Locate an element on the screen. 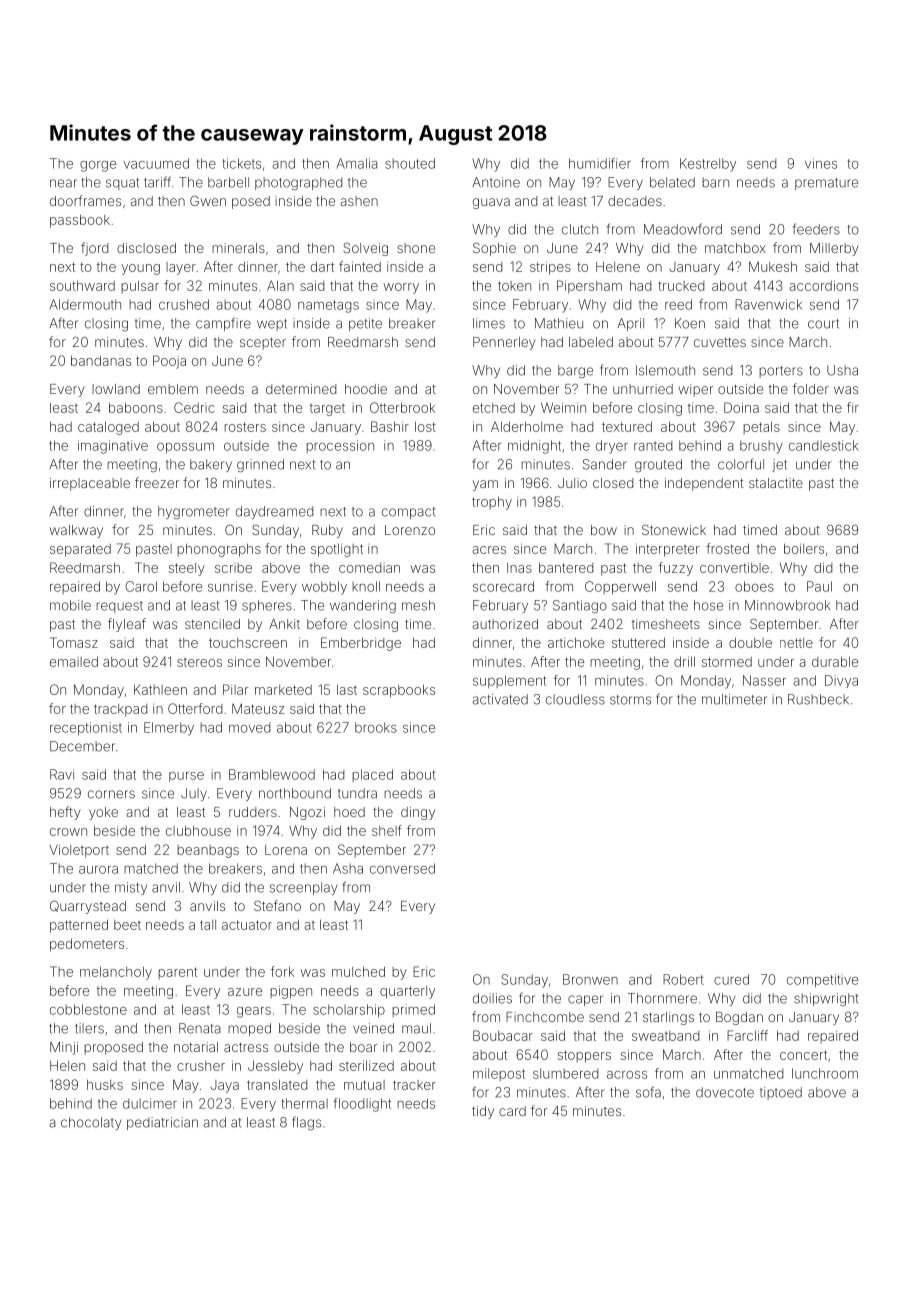 Image resolution: width=908 pixels, height=1316 pixels. pediatrician is located at coordinates (162, 1123).
